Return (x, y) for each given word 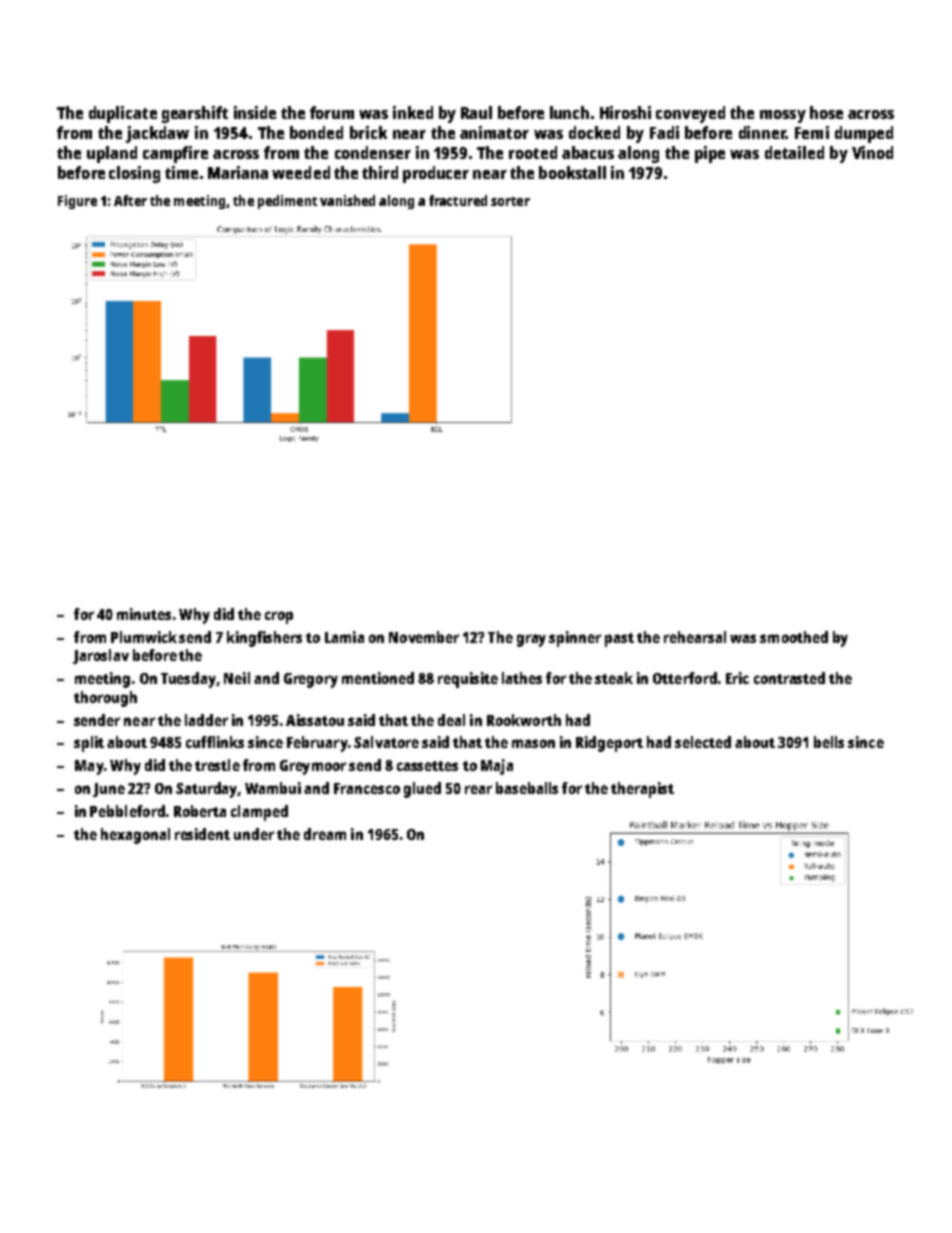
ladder (206, 720)
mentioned (378, 678)
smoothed (794, 637)
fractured (458, 200)
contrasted (789, 678)
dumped (864, 134)
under (254, 834)
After (130, 200)
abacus (588, 152)
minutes (144, 614)
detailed (794, 152)
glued (422, 790)
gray (531, 640)
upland (112, 154)
